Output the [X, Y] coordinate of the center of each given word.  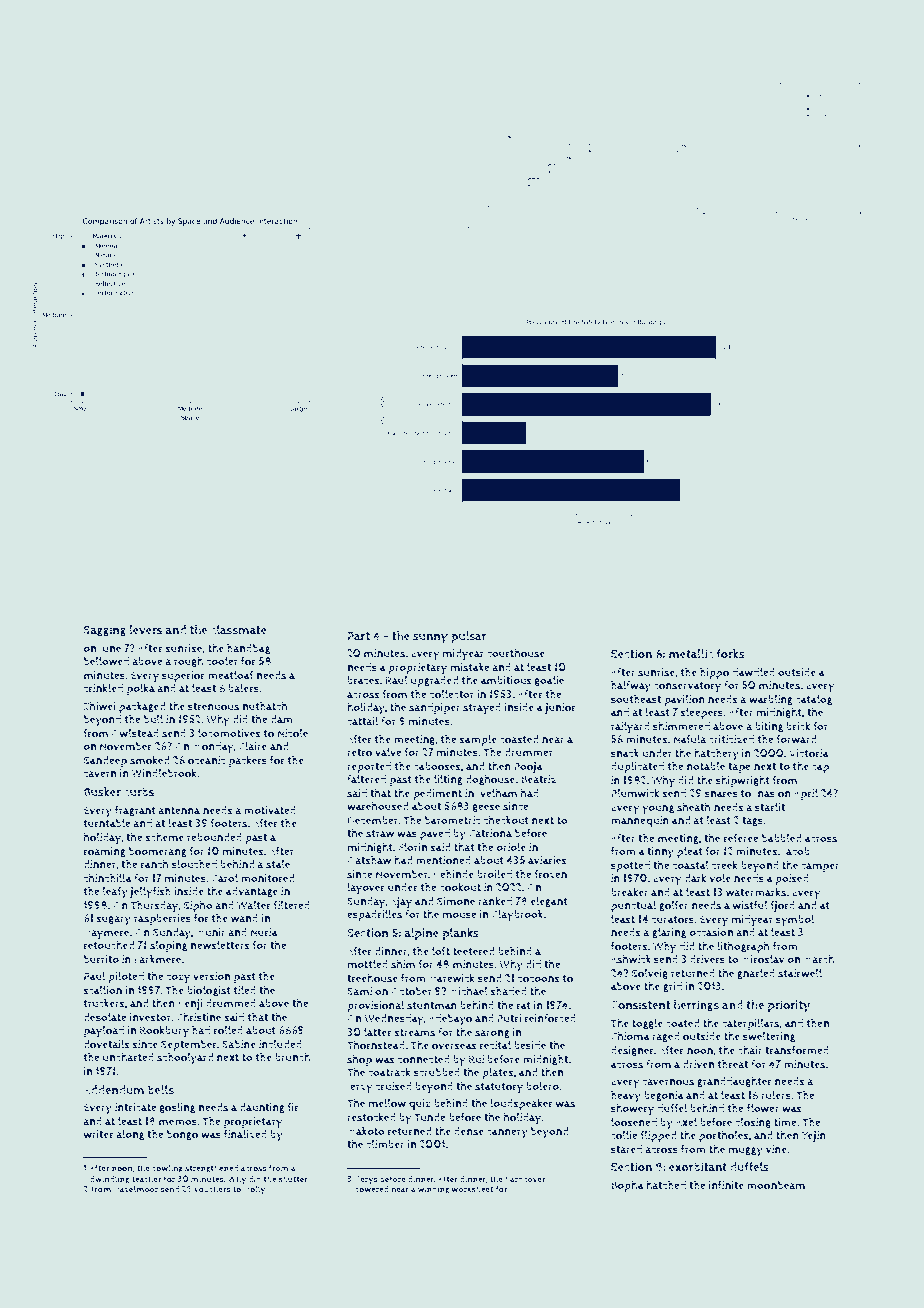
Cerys [366, 1180]
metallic [691, 654]
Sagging [105, 631]
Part [359, 636]
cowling [167, 1168]
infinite [726, 1185]
